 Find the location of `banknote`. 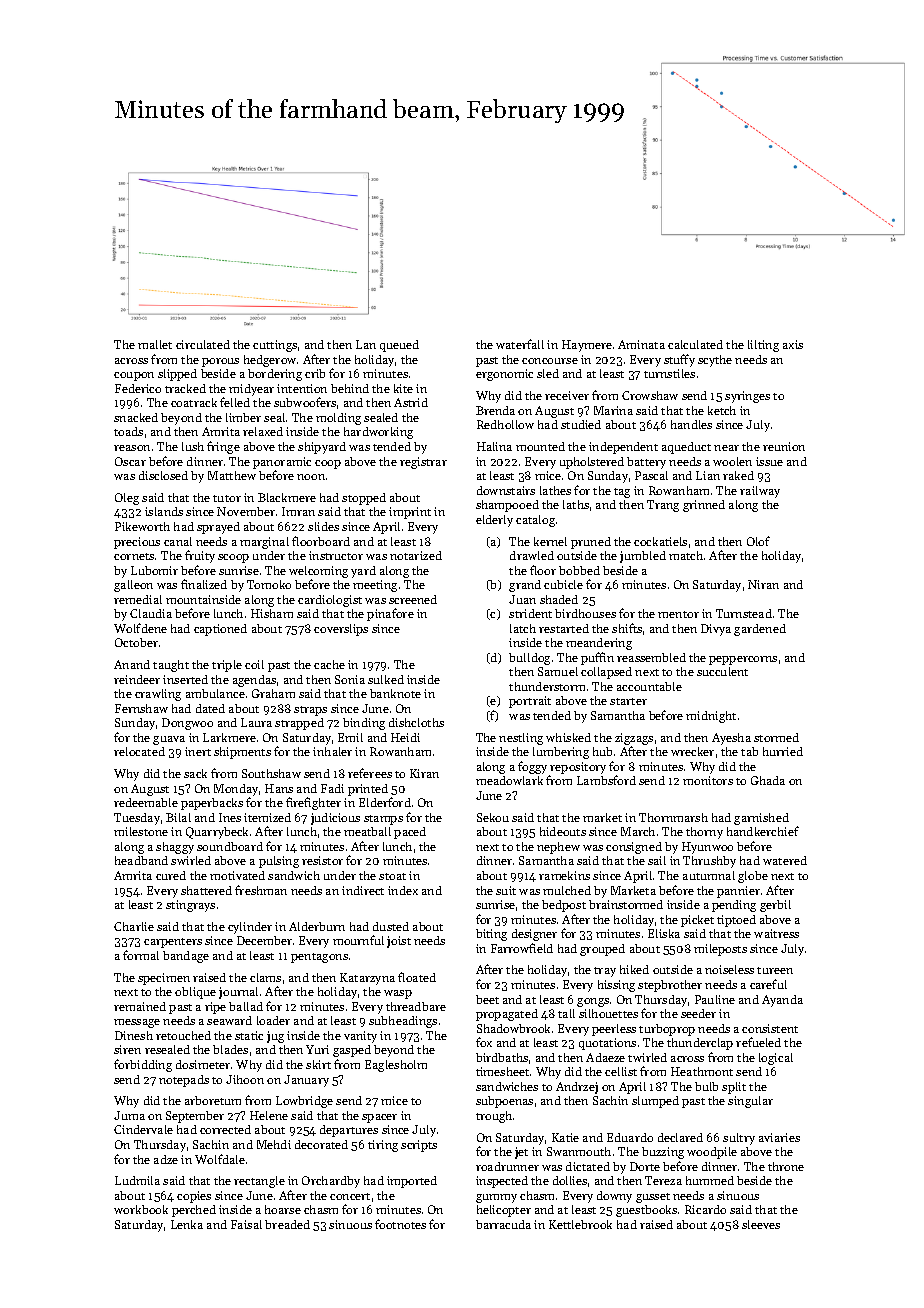

banknote is located at coordinates (395, 693).
